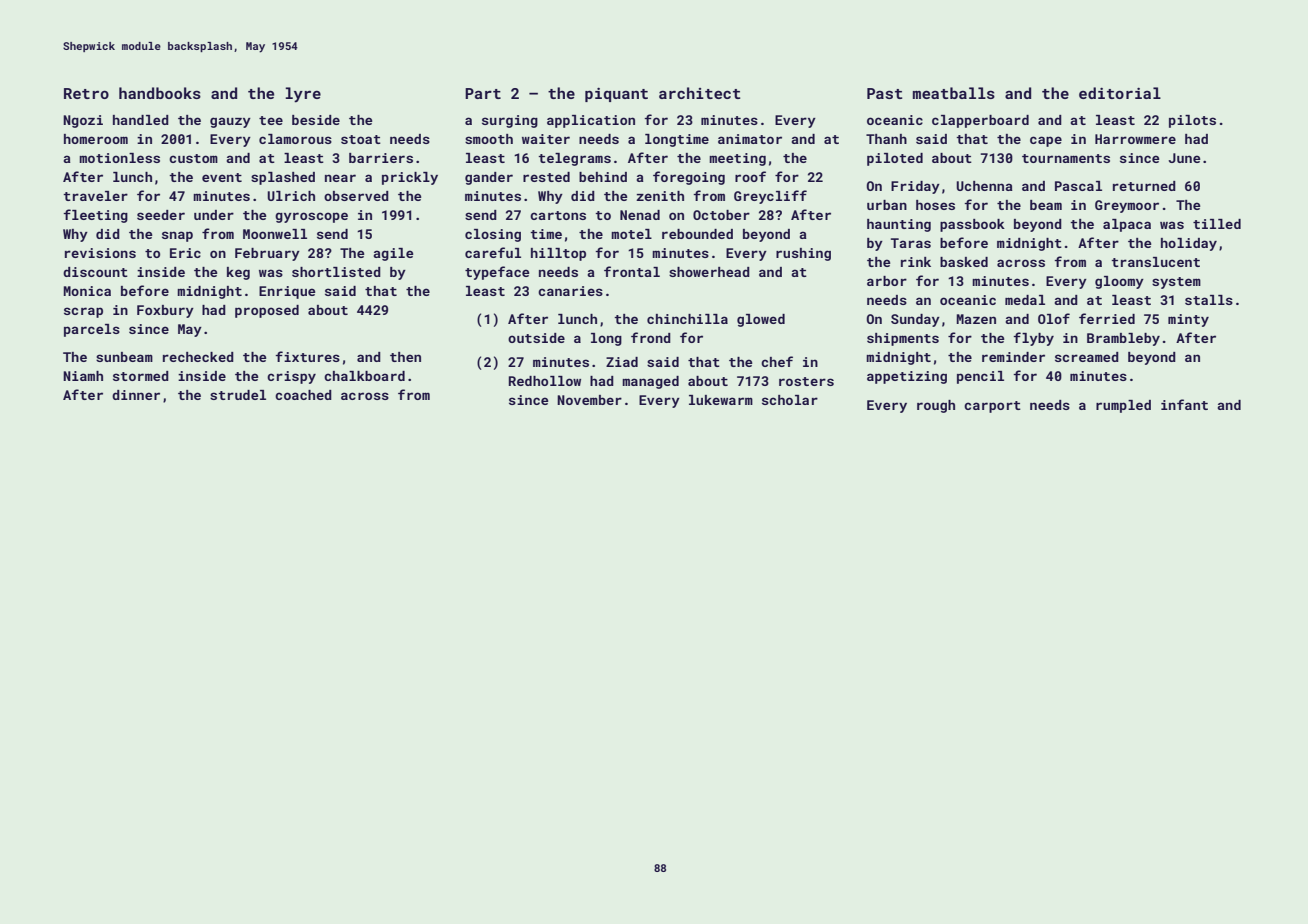 The image size is (1308, 924). What do you see at coordinates (1123, 339) in the image?
I see `Brambleby` at bounding box center [1123, 339].
